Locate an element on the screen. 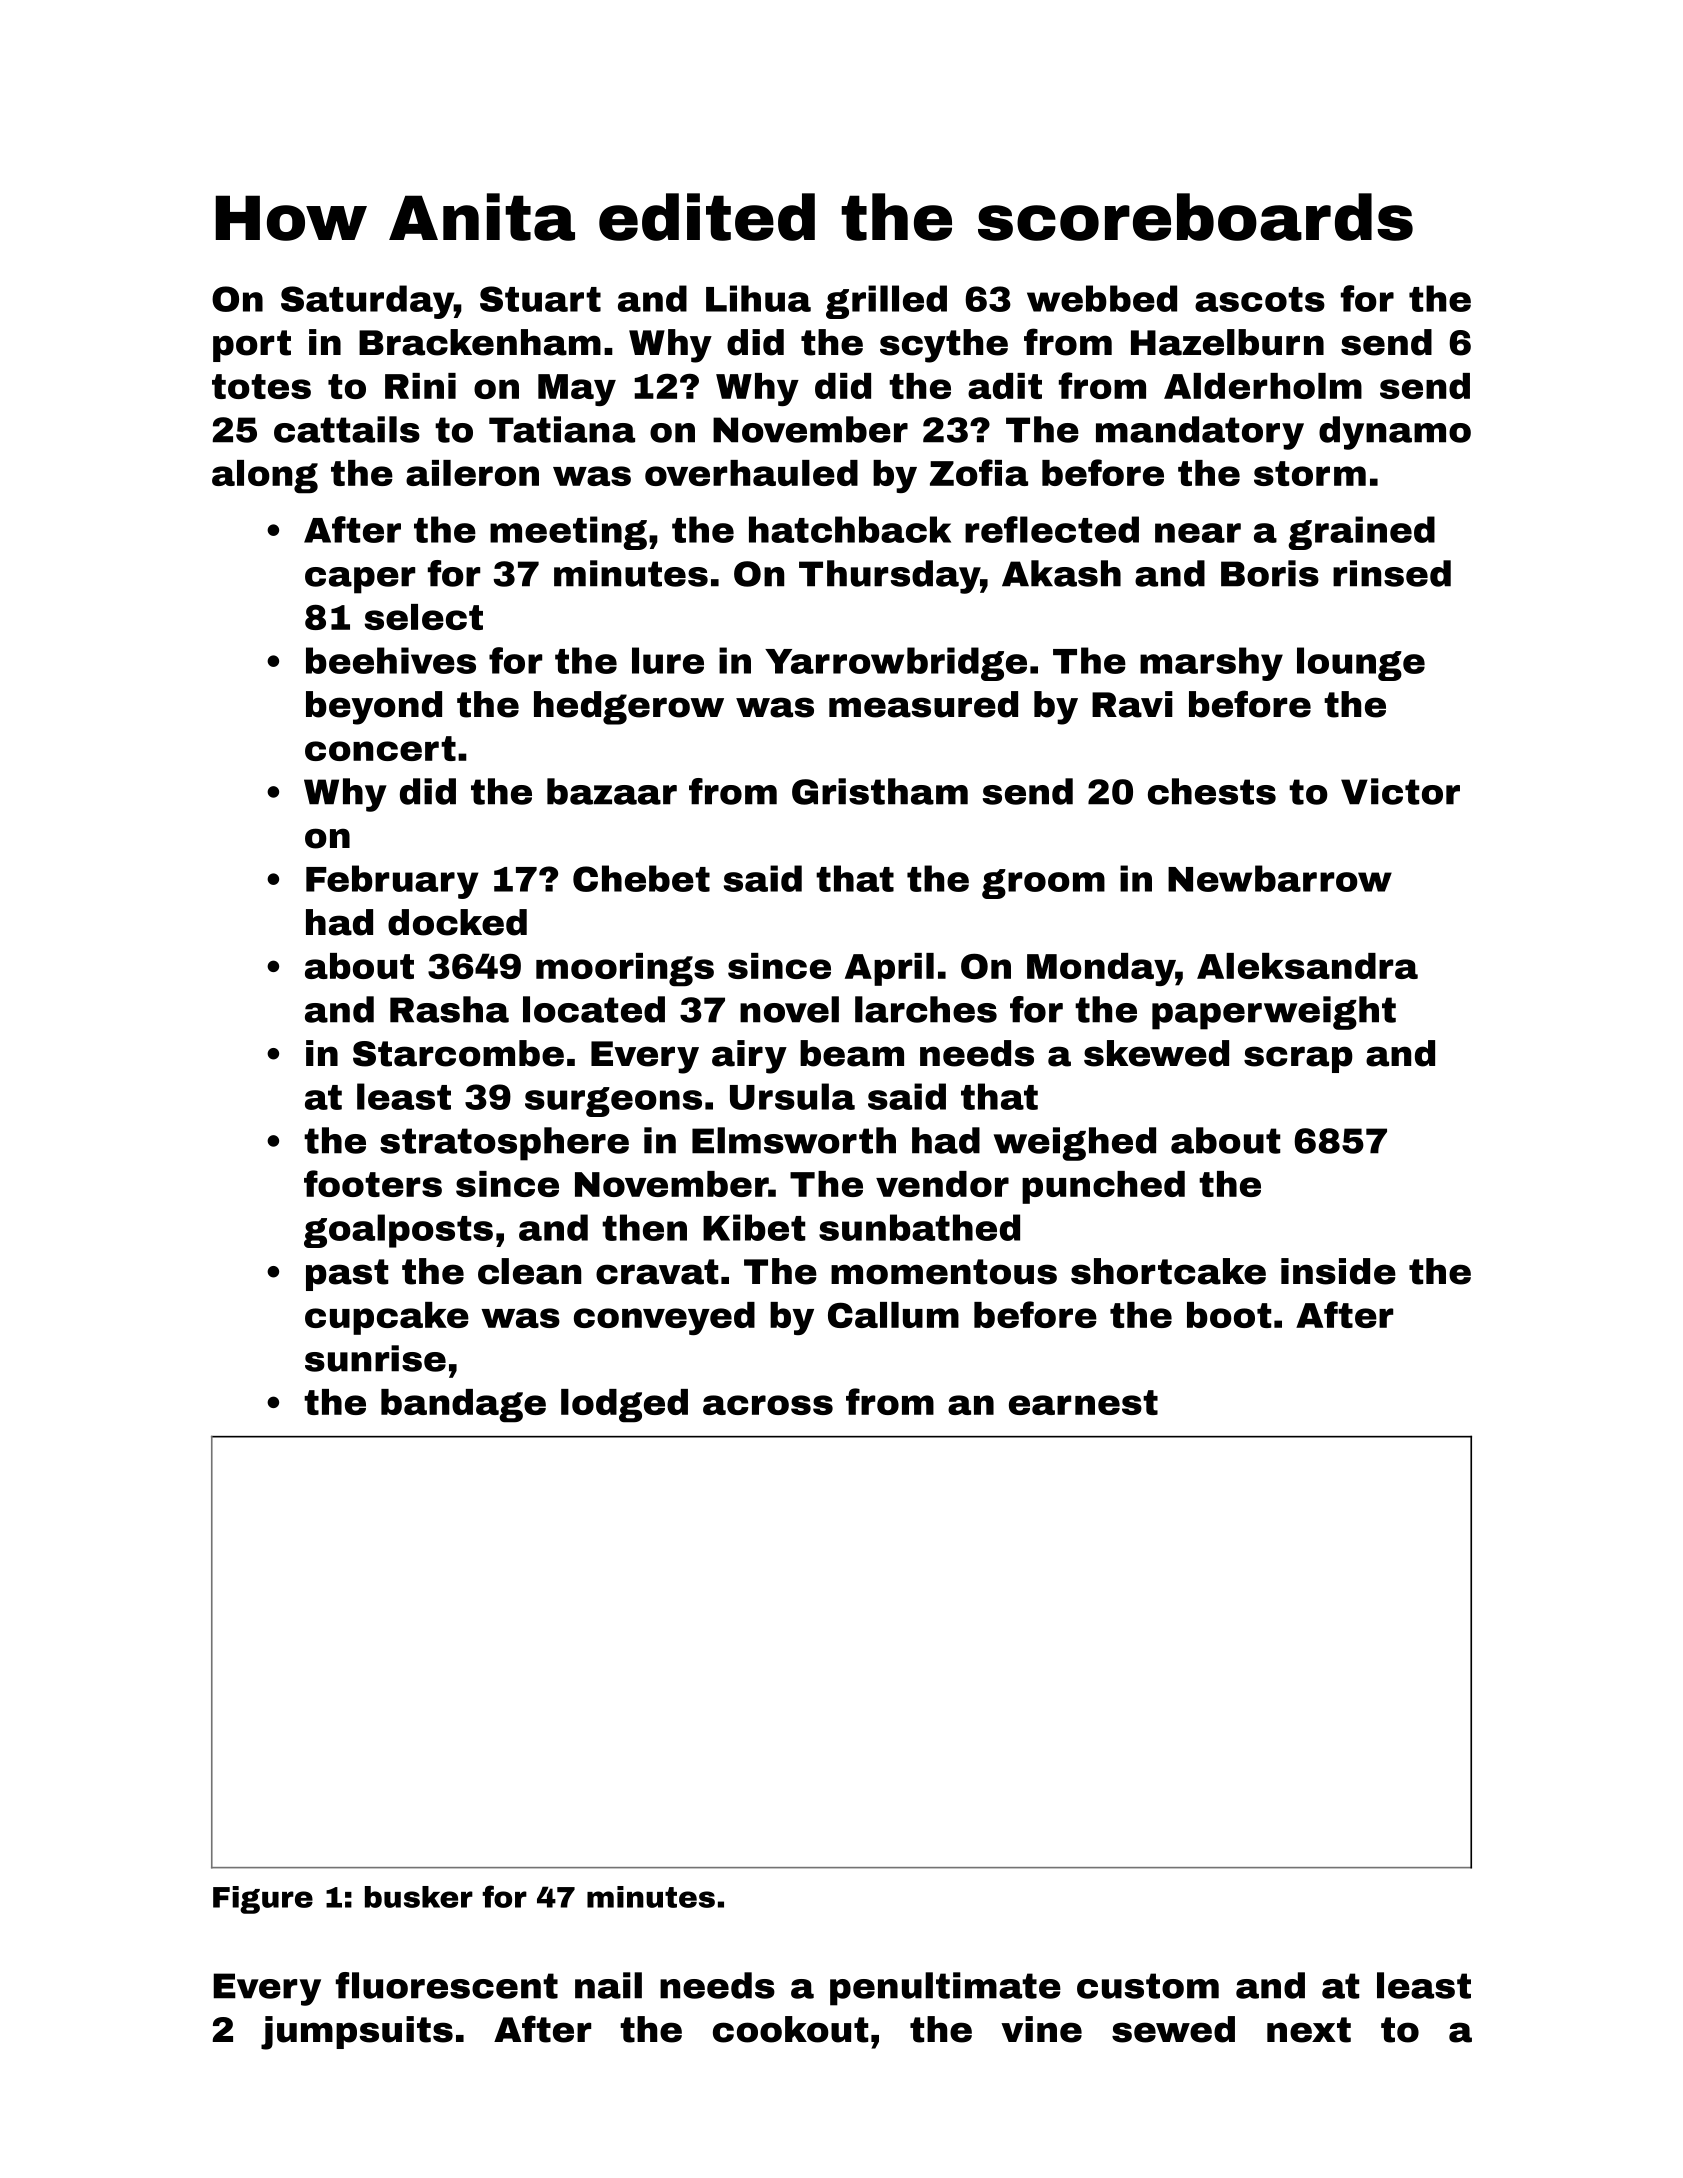  fluorescent is located at coordinates (447, 1985).
